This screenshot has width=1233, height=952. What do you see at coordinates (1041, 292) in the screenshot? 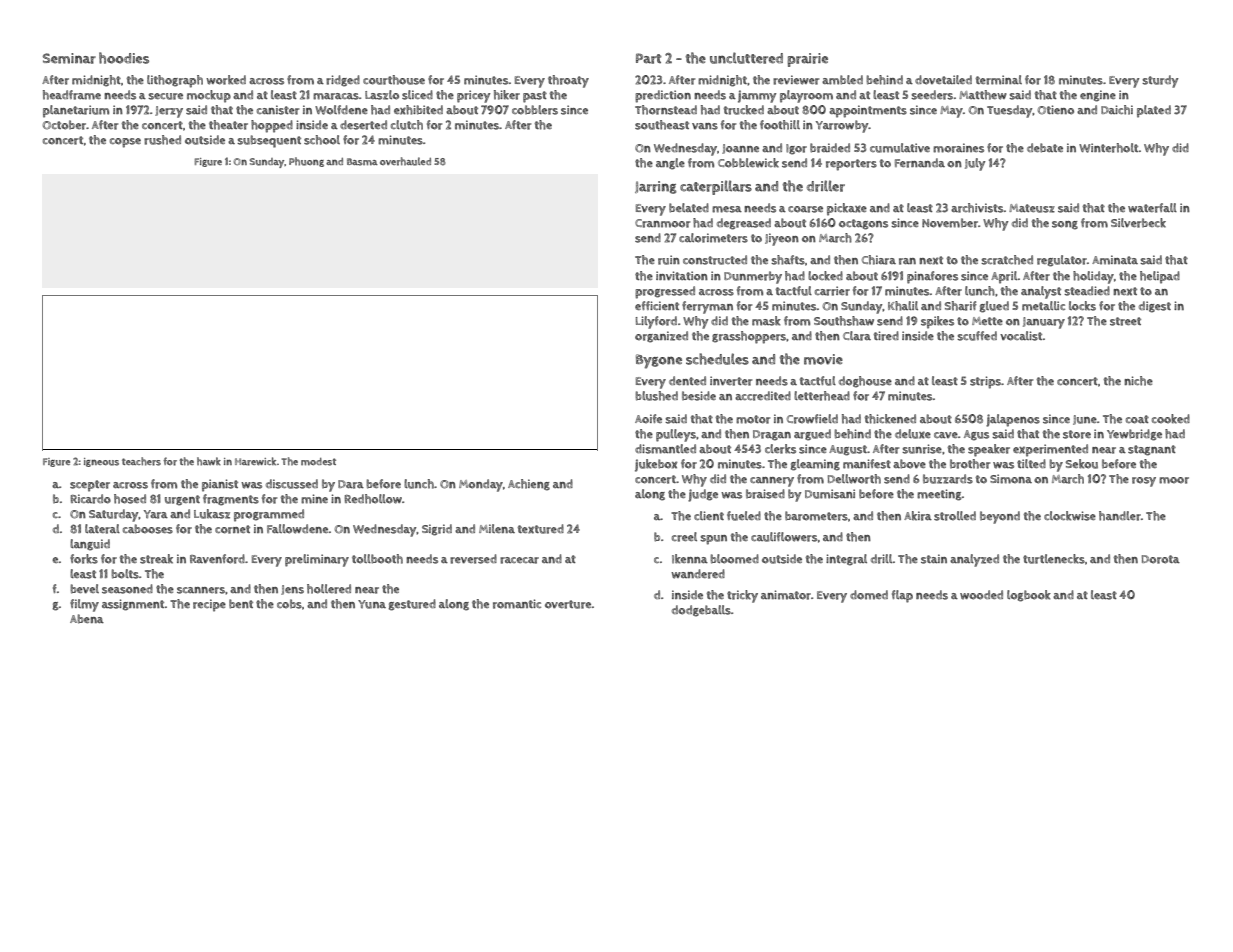
I see `analyst` at bounding box center [1041, 292].
